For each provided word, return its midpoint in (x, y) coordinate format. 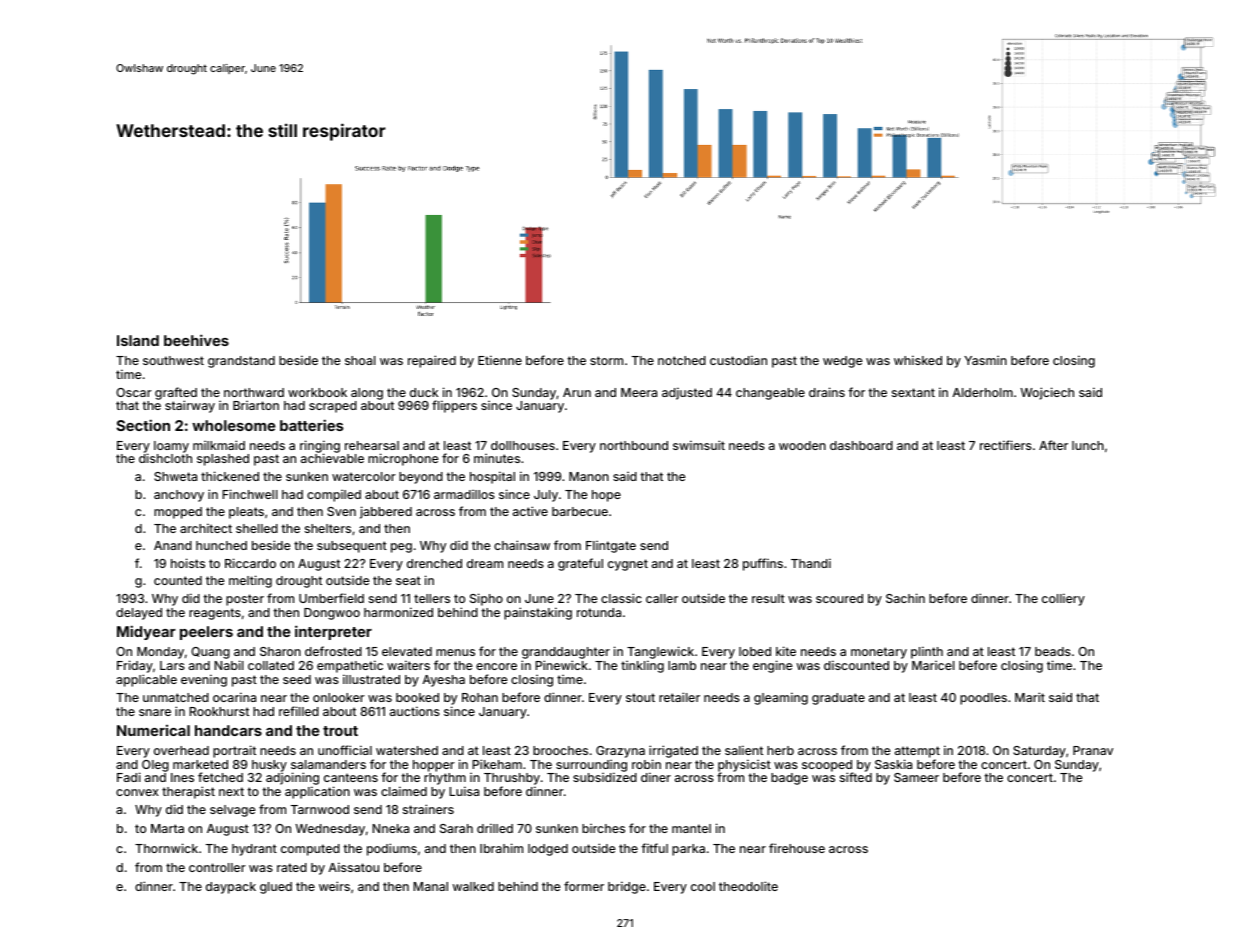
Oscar (134, 392)
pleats (246, 513)
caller (662, 598)
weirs (334, 886)
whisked (918, 360)
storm (606, 360)
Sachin (905, 598)
